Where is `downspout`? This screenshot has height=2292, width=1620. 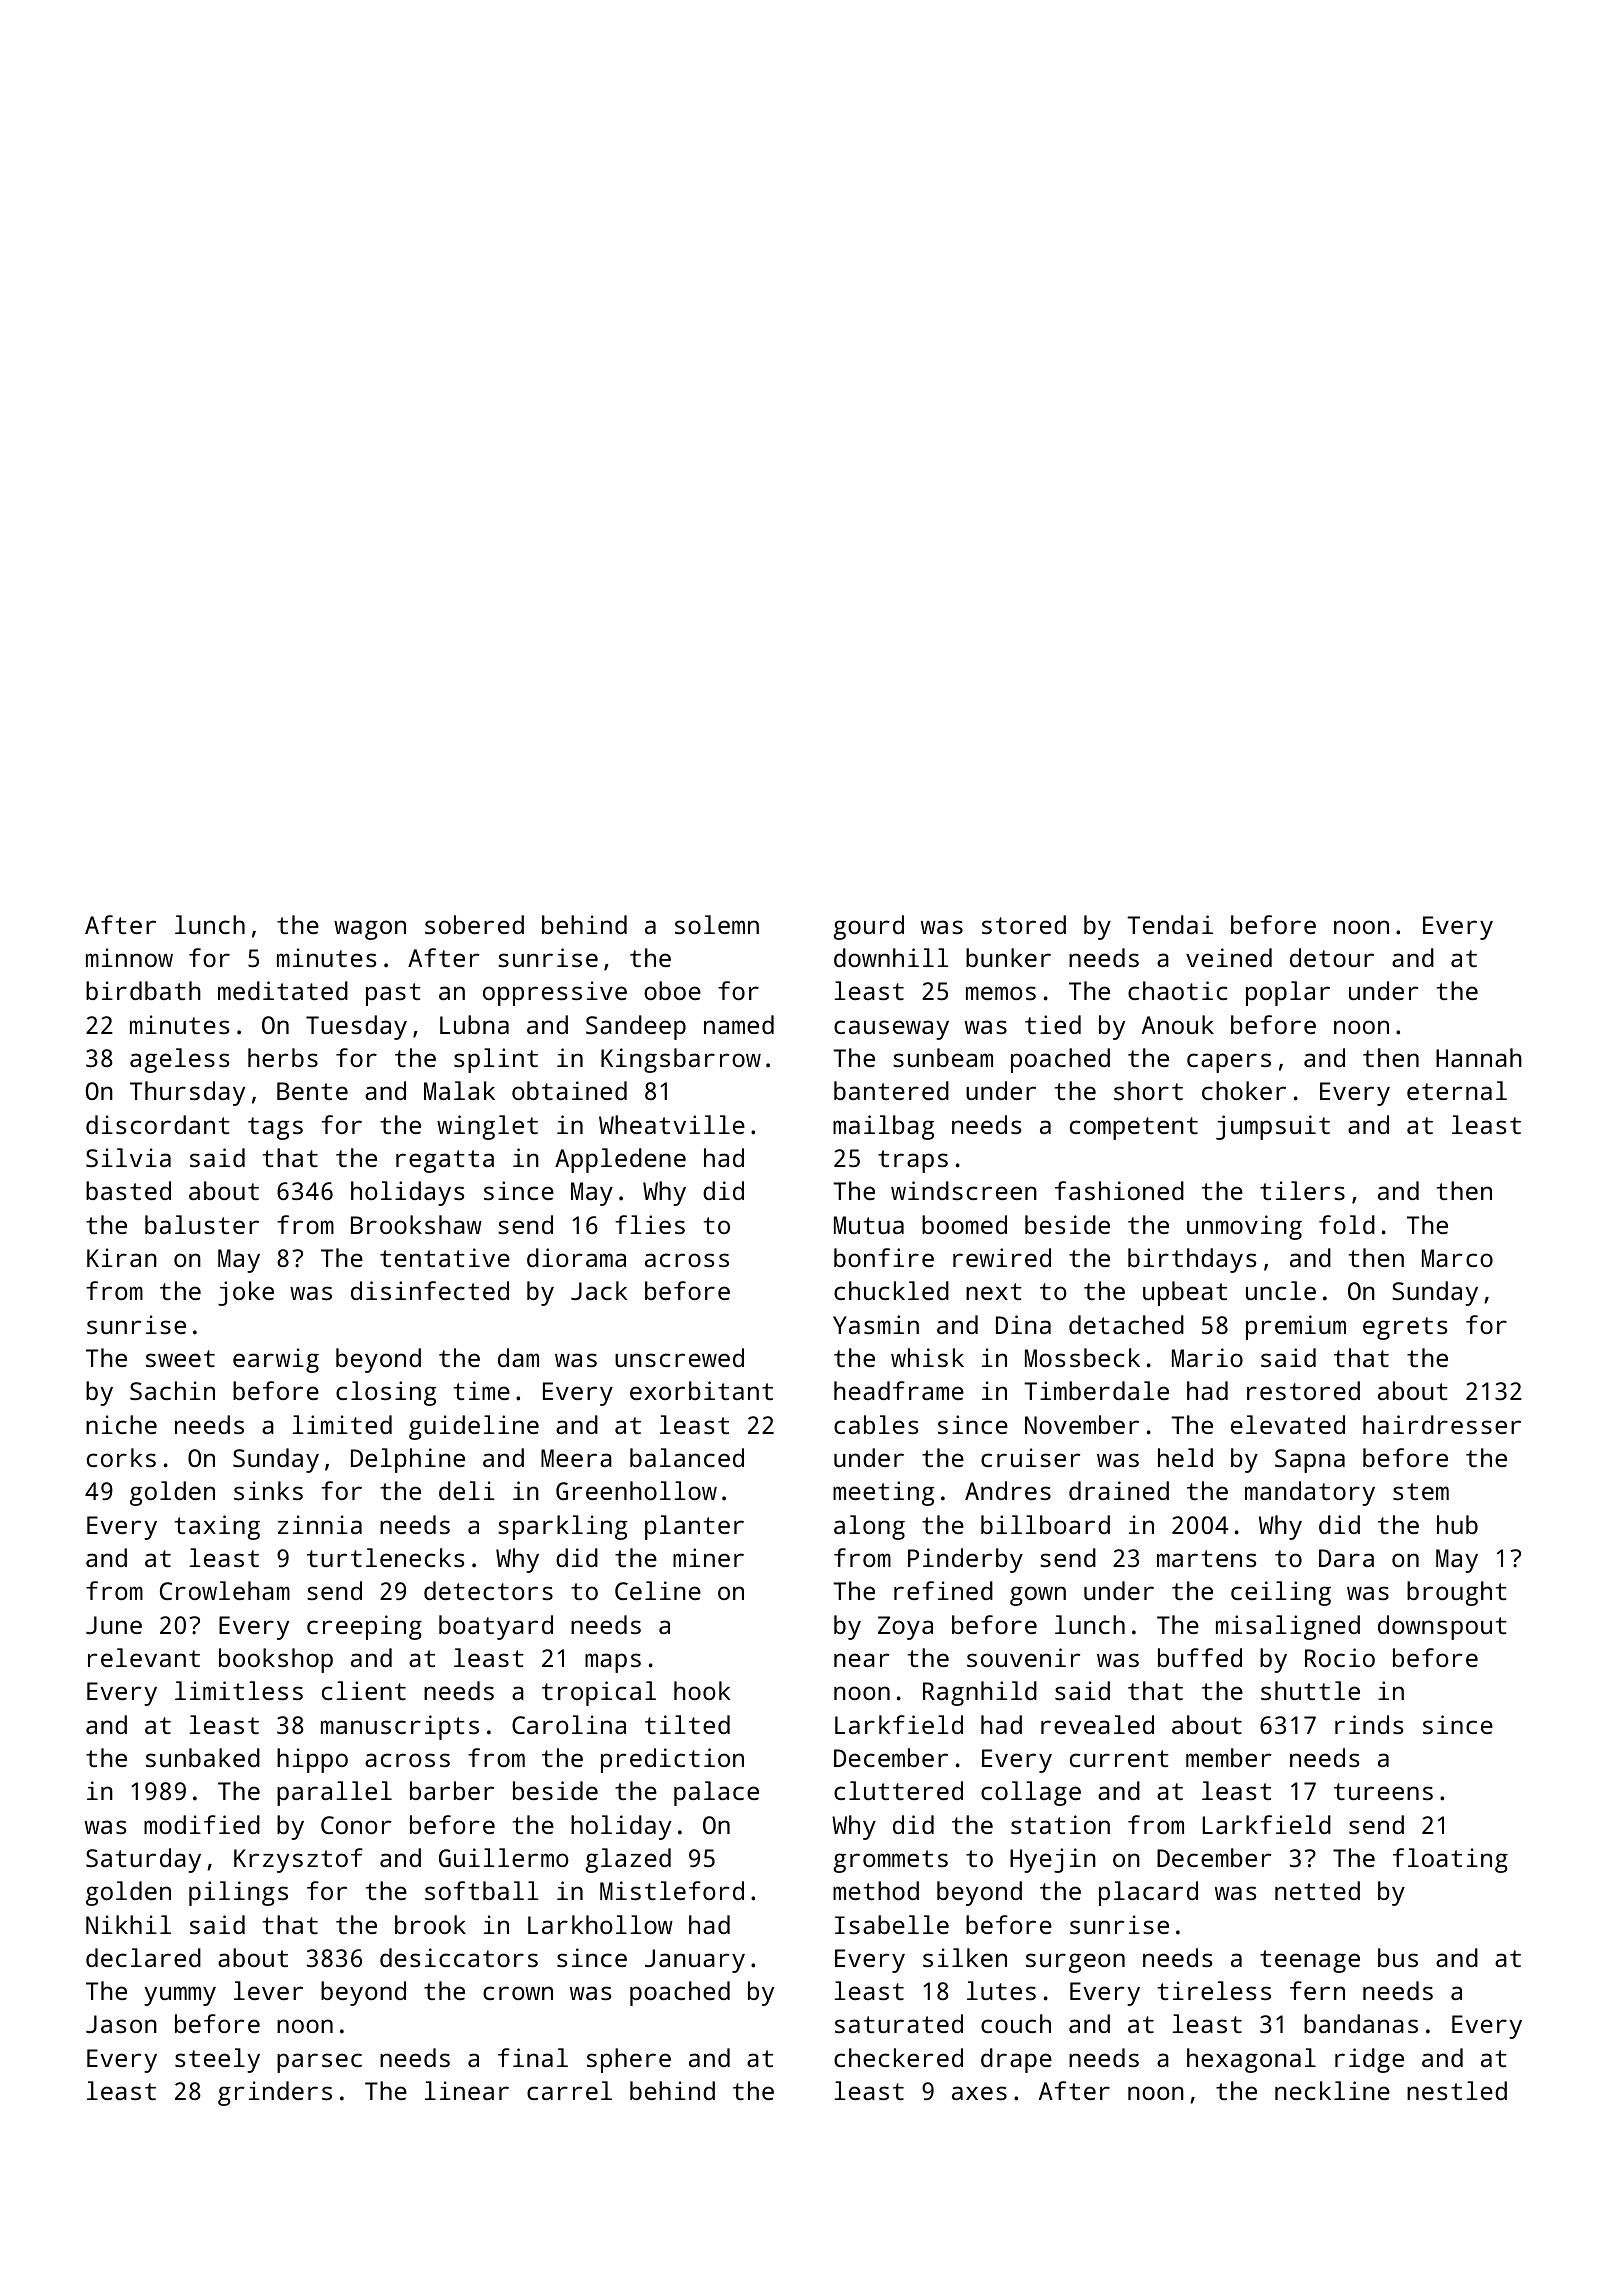 downspout is located at coordinates (1442, 1627).
